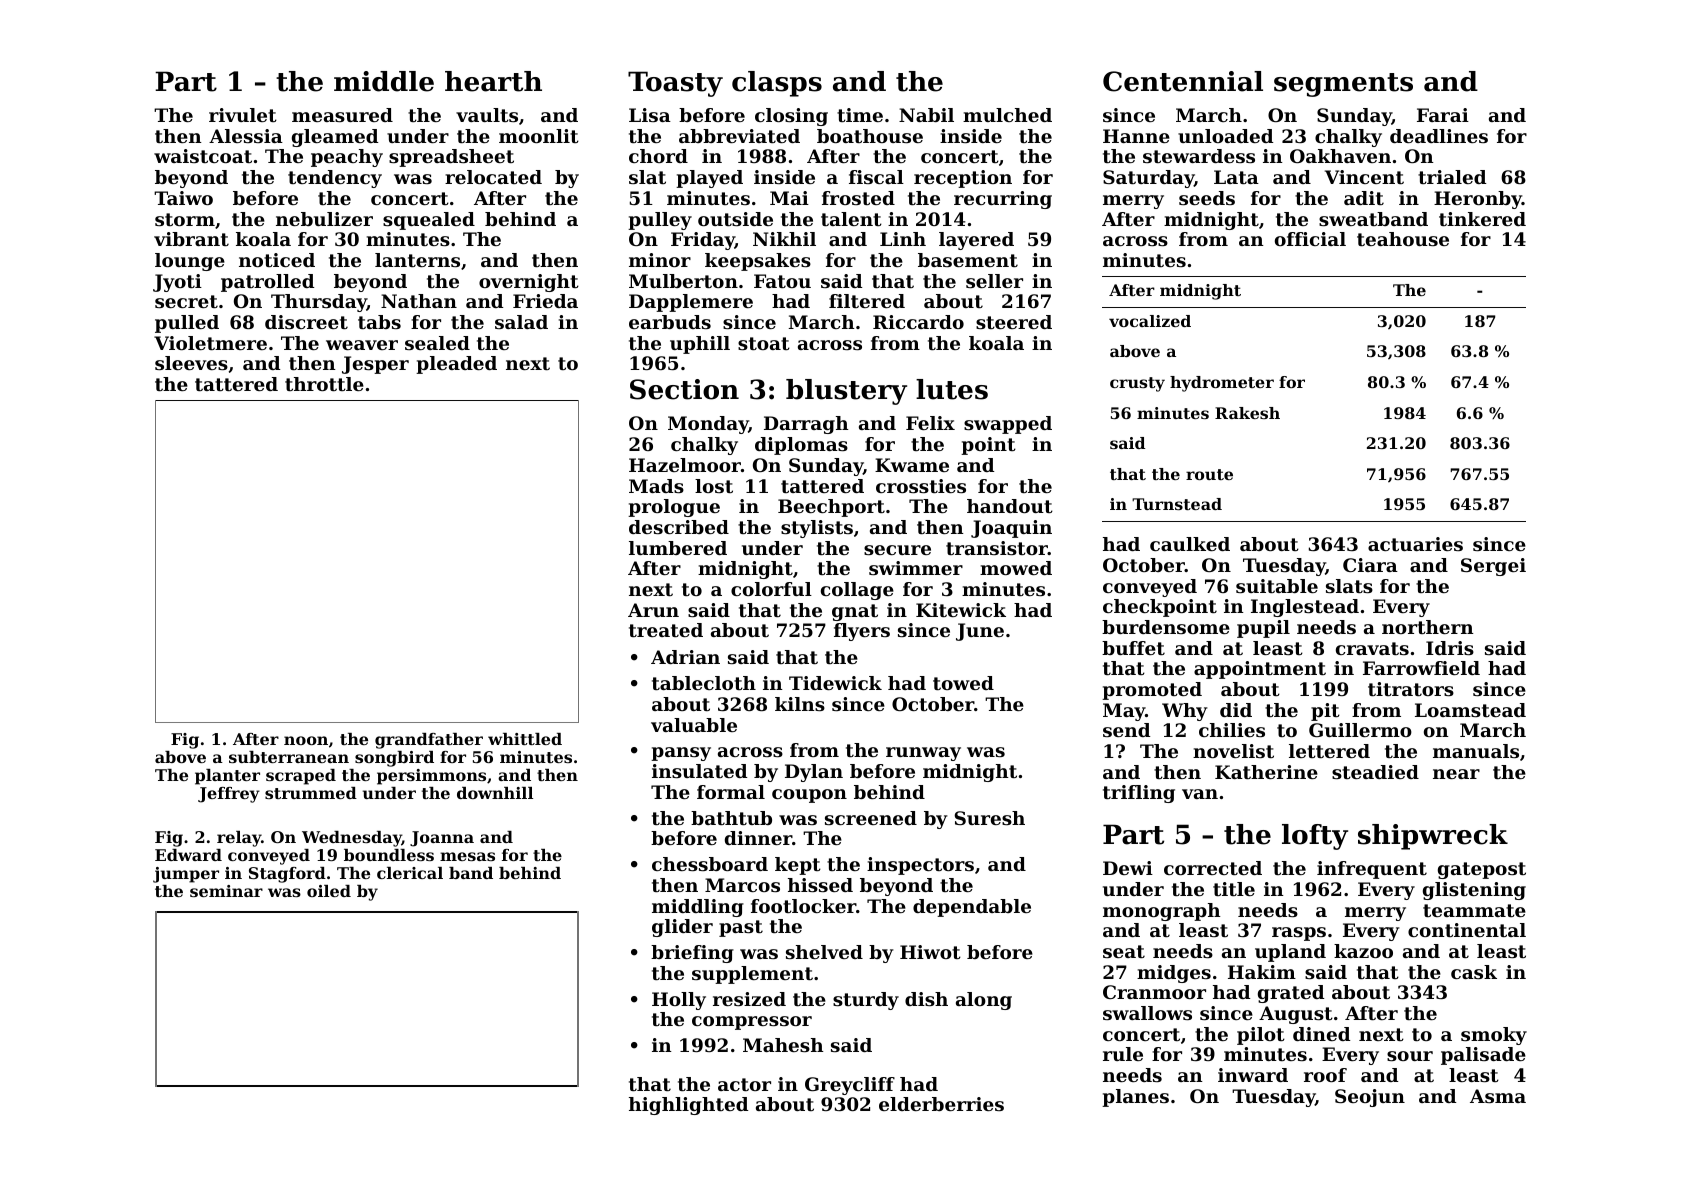 This screenshot has height=1189, width=1681. What do you see at coordinates (660, 221) in the screenshot?
I see `pulley` at bounding box center [660, 221].
